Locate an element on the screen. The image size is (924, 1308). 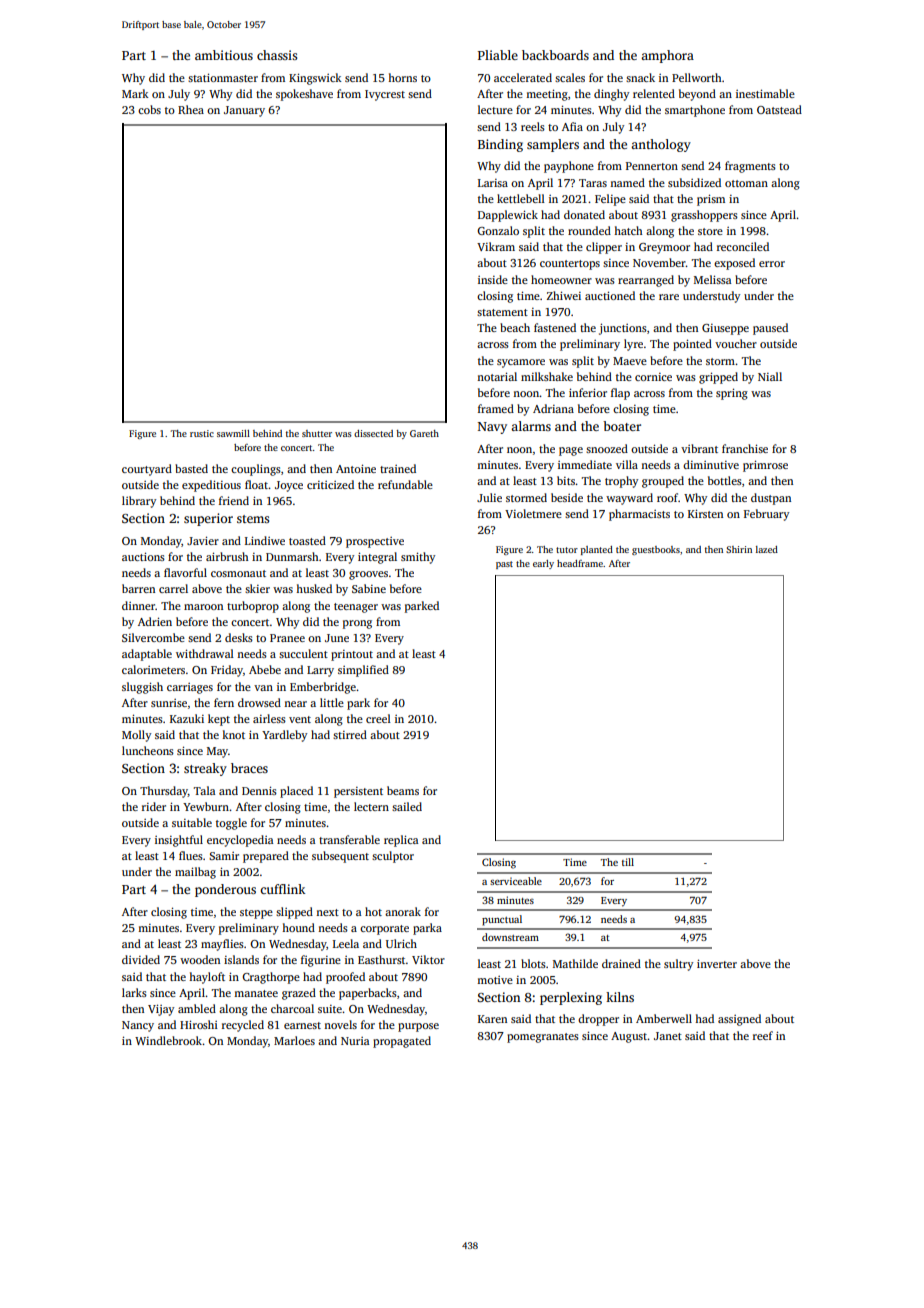
rearranged is located at coordinates (646, 281).
